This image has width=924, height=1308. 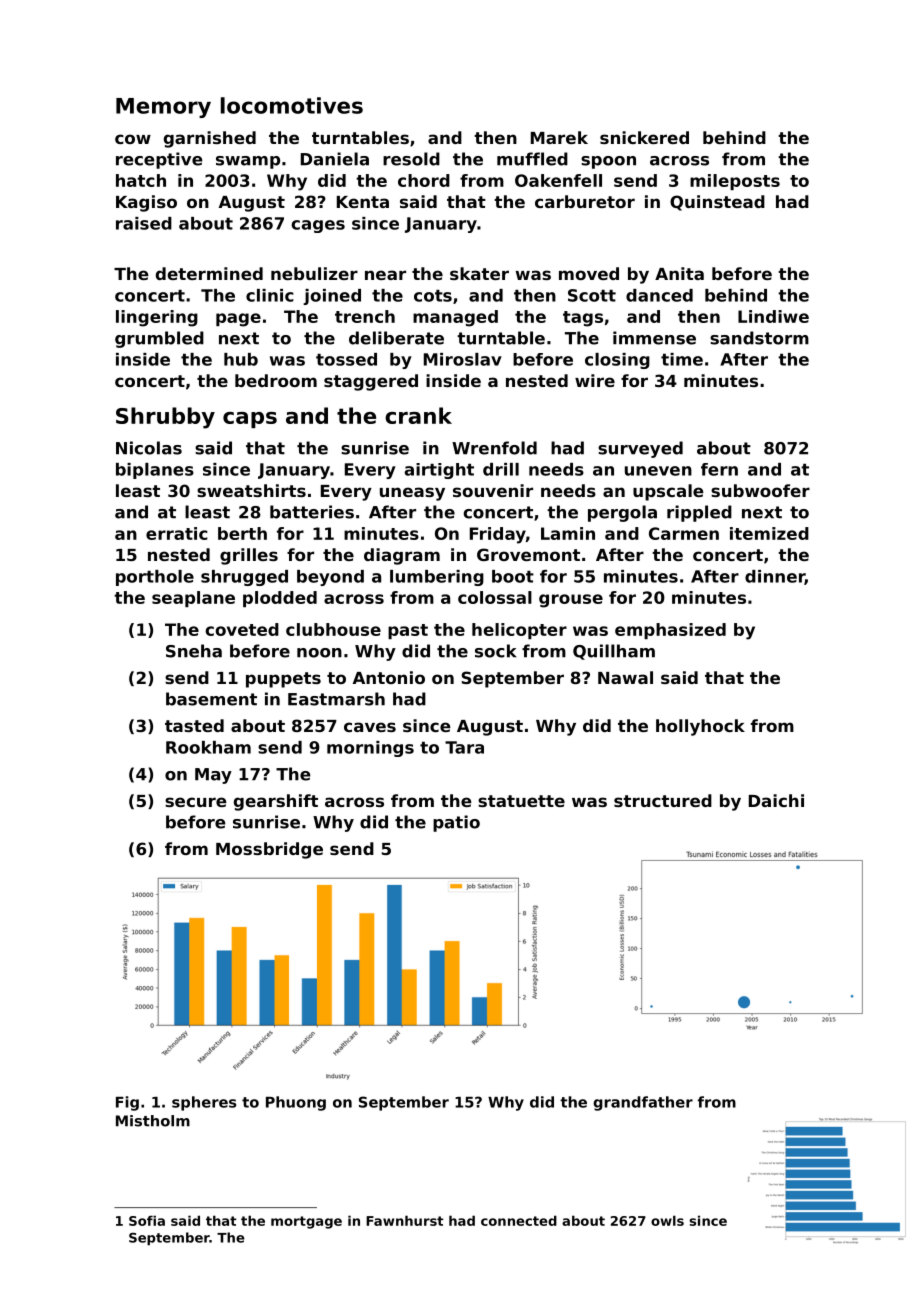 What do you see at coordinates (269, 850) in the image?
I see `Mossbridge` at bounding box center [269, 850].
